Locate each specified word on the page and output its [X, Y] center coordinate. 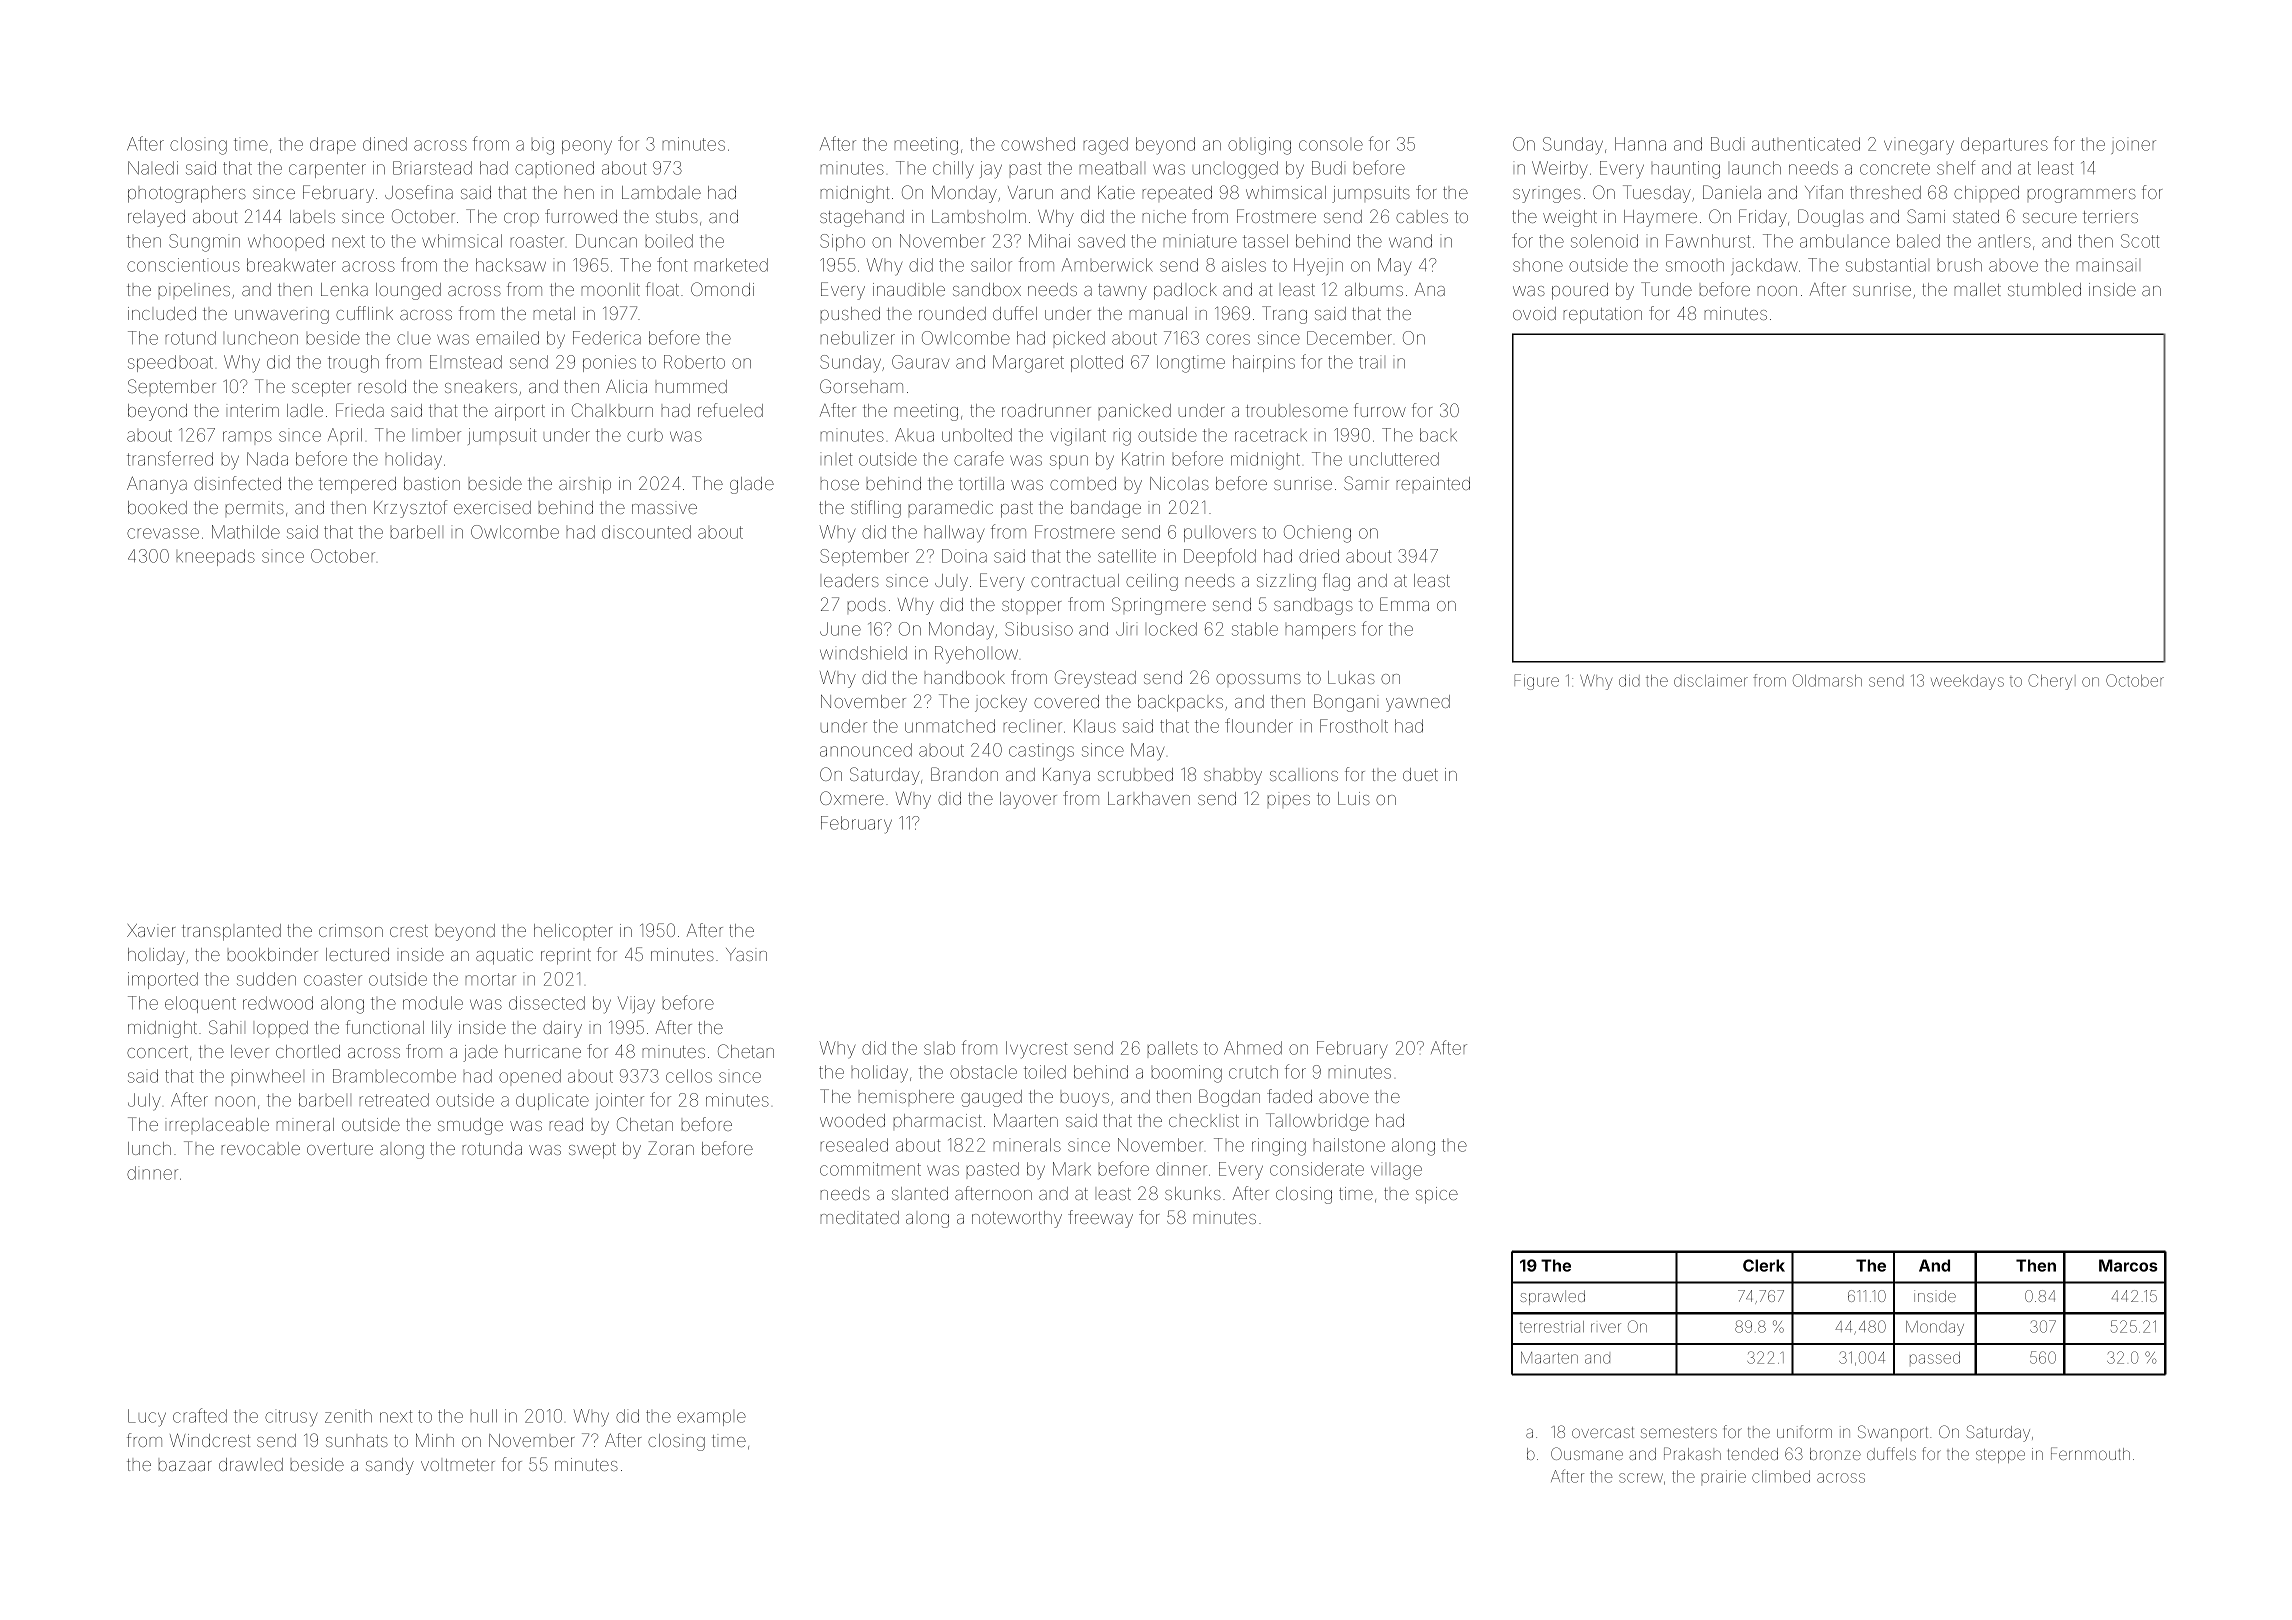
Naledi [153, 168]
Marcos [2128, 1265]
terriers [2110, 216]
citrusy [291, 1418]
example [711, 1419]
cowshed [1038, 144]
